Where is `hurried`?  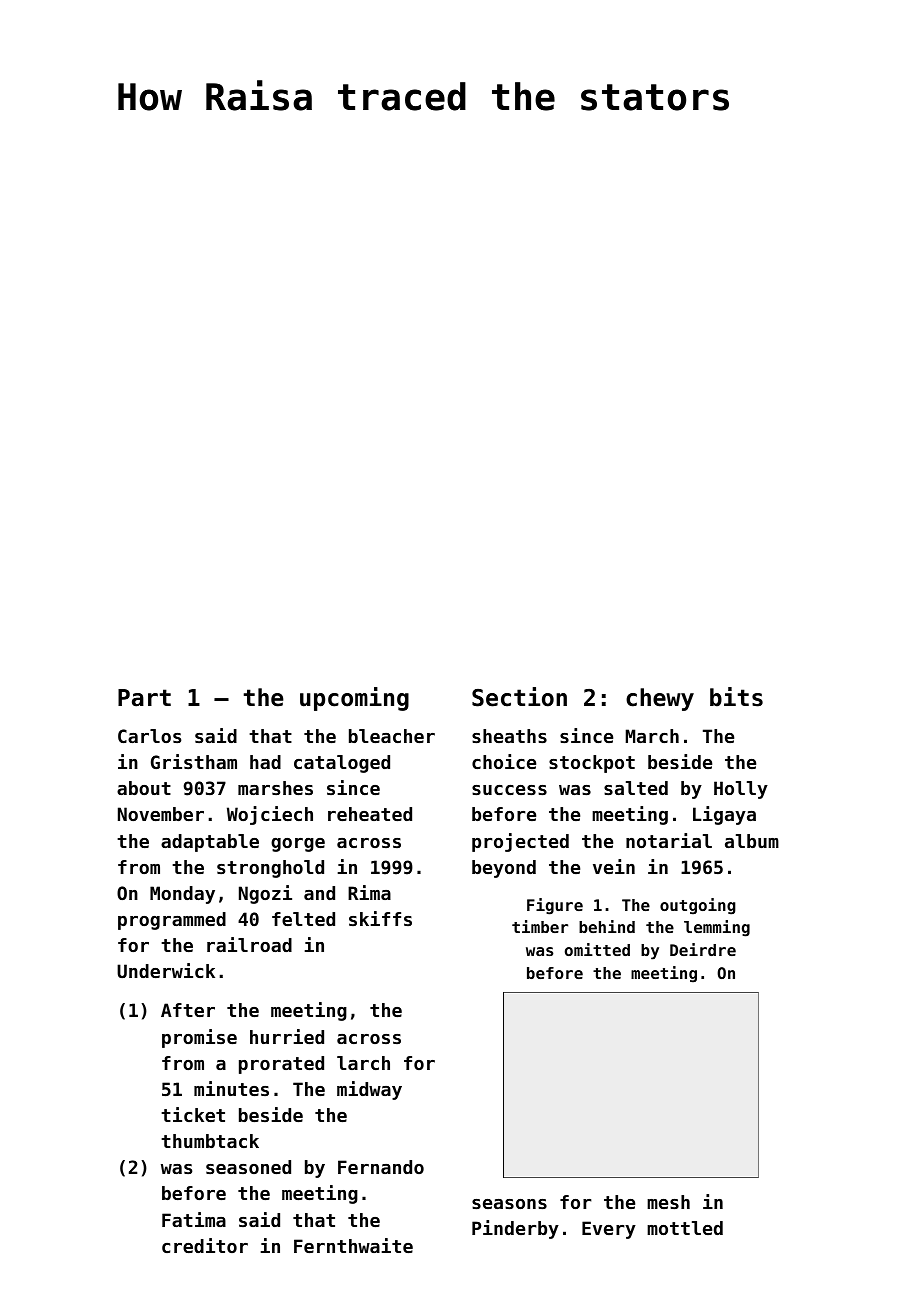
hurried is located at coordinates (287, 1036).
